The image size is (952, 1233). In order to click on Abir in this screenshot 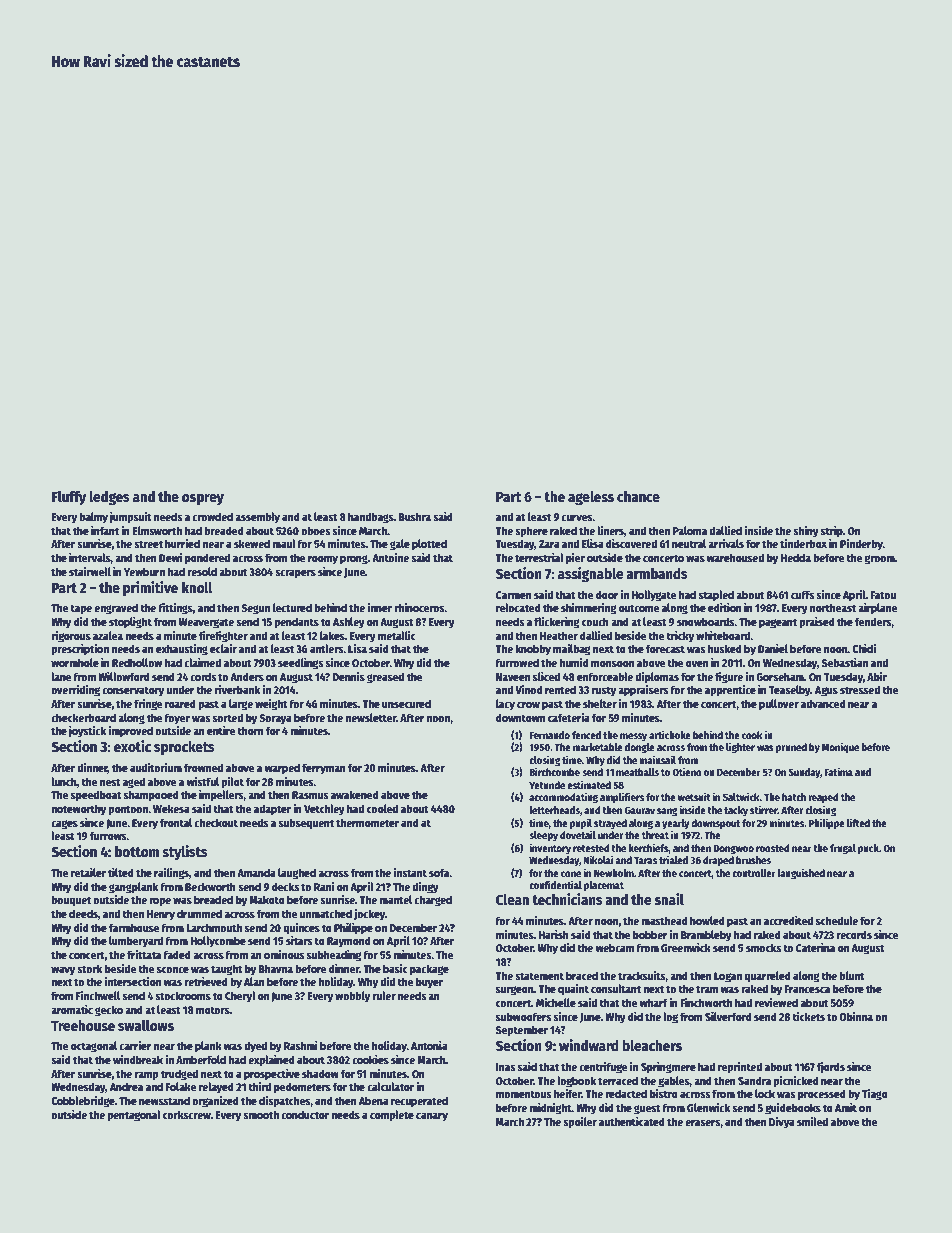, I will do `click(877, 676)`.
